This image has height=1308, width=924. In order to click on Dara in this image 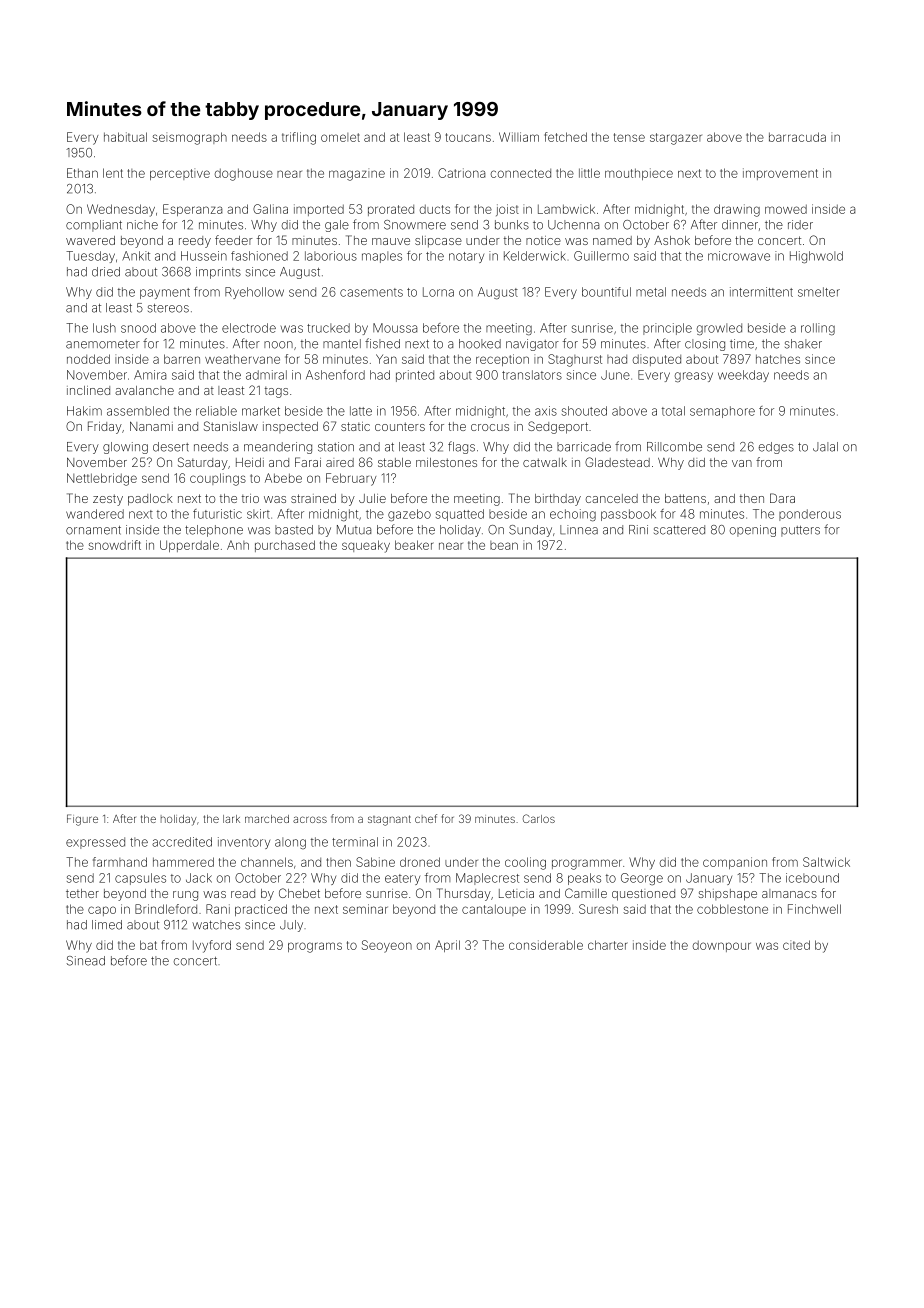, I will do `click(782, 498)`.
